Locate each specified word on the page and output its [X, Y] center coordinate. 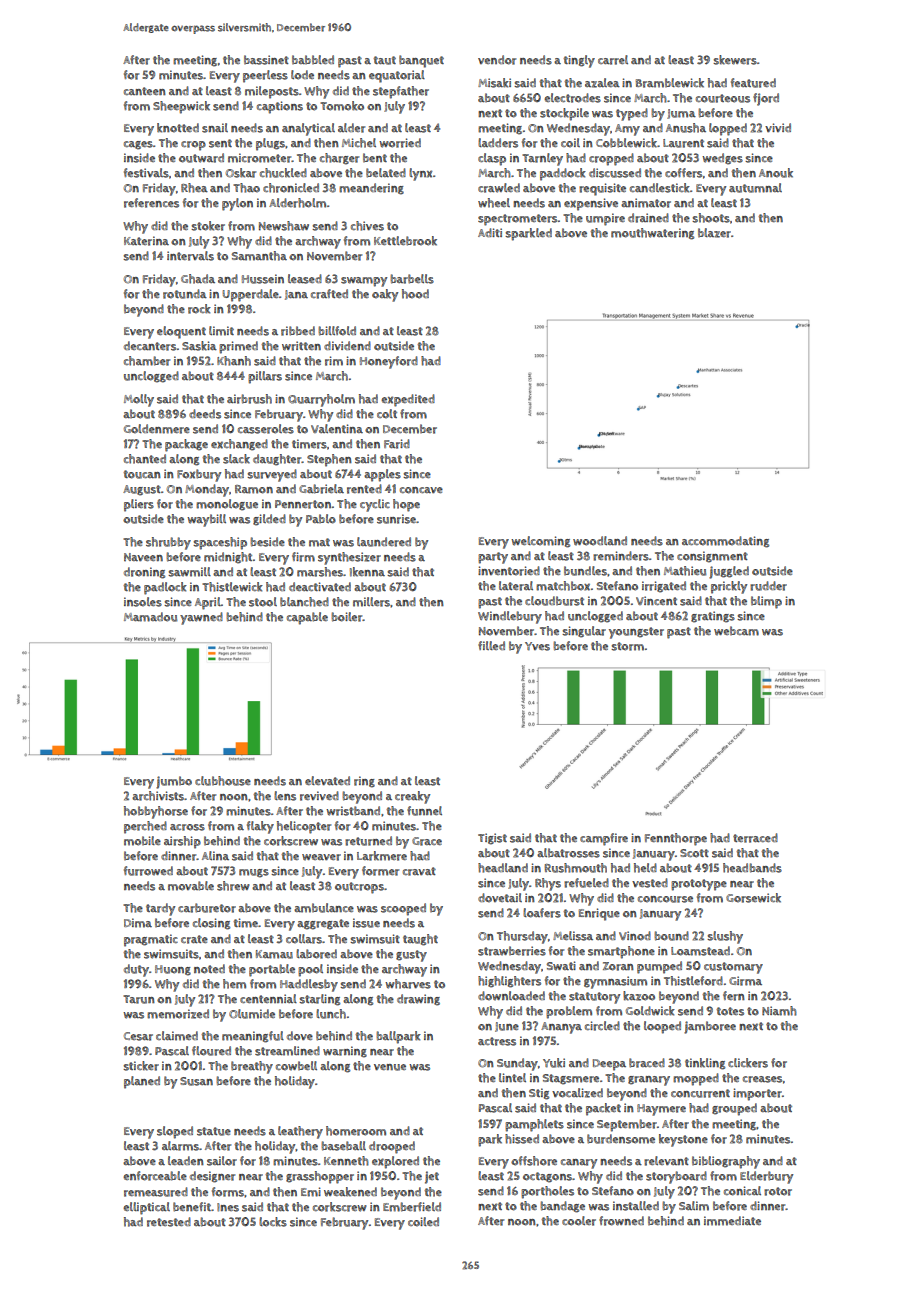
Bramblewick [670, 83]
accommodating [725, 542]
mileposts [272, 92]
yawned [201, 618]
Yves [537, 646]
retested [169, 1222]
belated [386, 173]
